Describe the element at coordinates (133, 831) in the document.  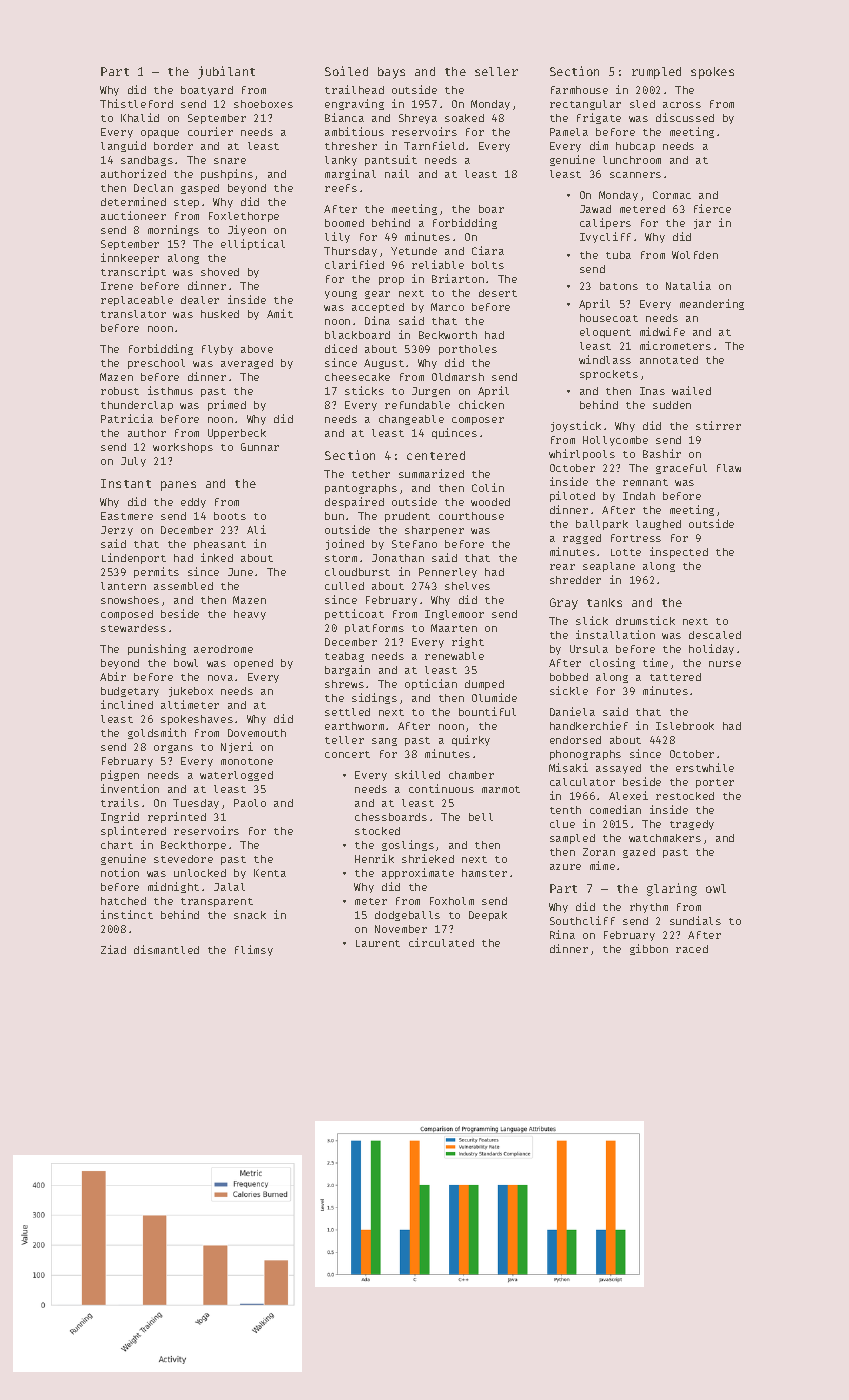
I see `splintered` at that location.
